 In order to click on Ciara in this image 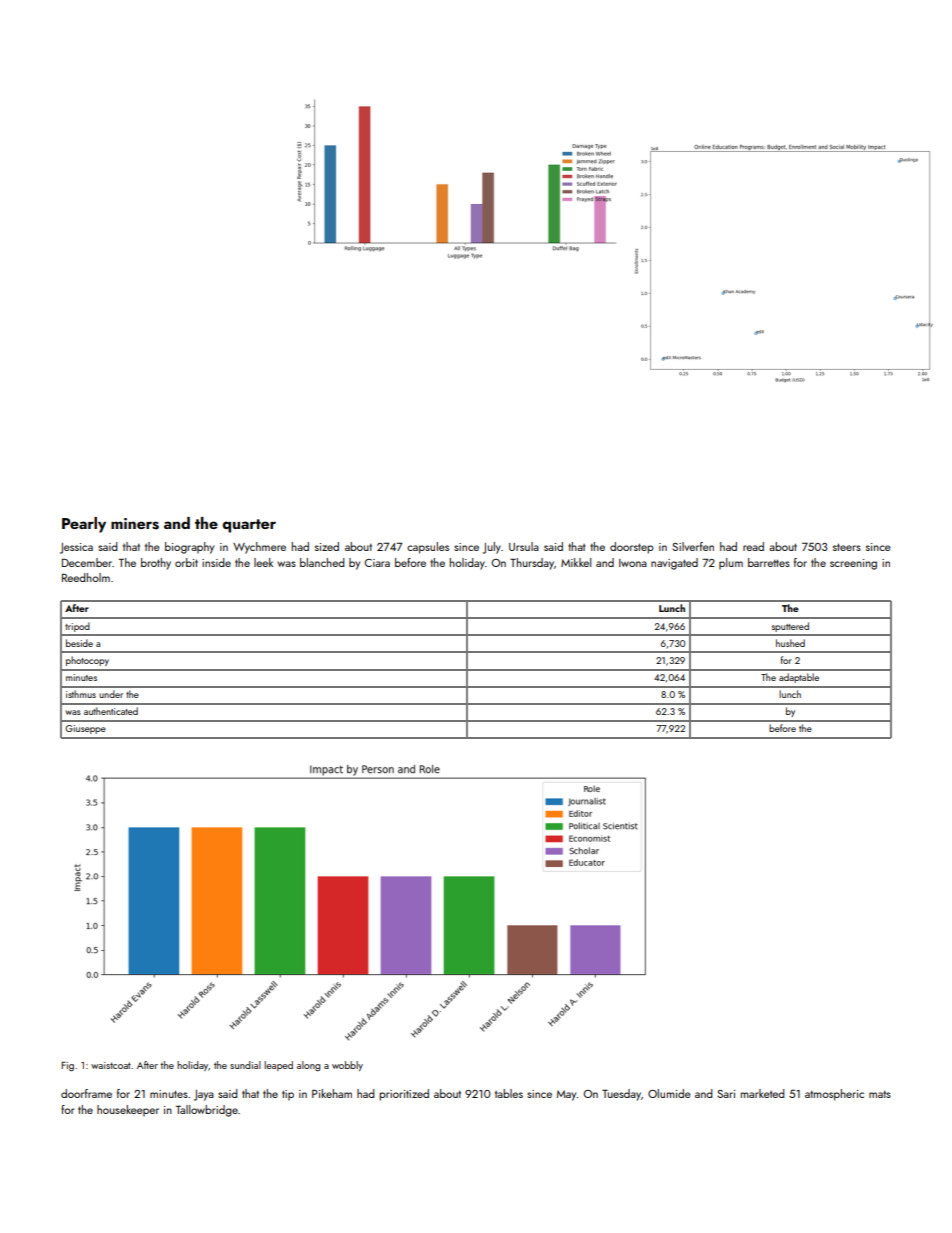, I will do `click(377, 563)`.
